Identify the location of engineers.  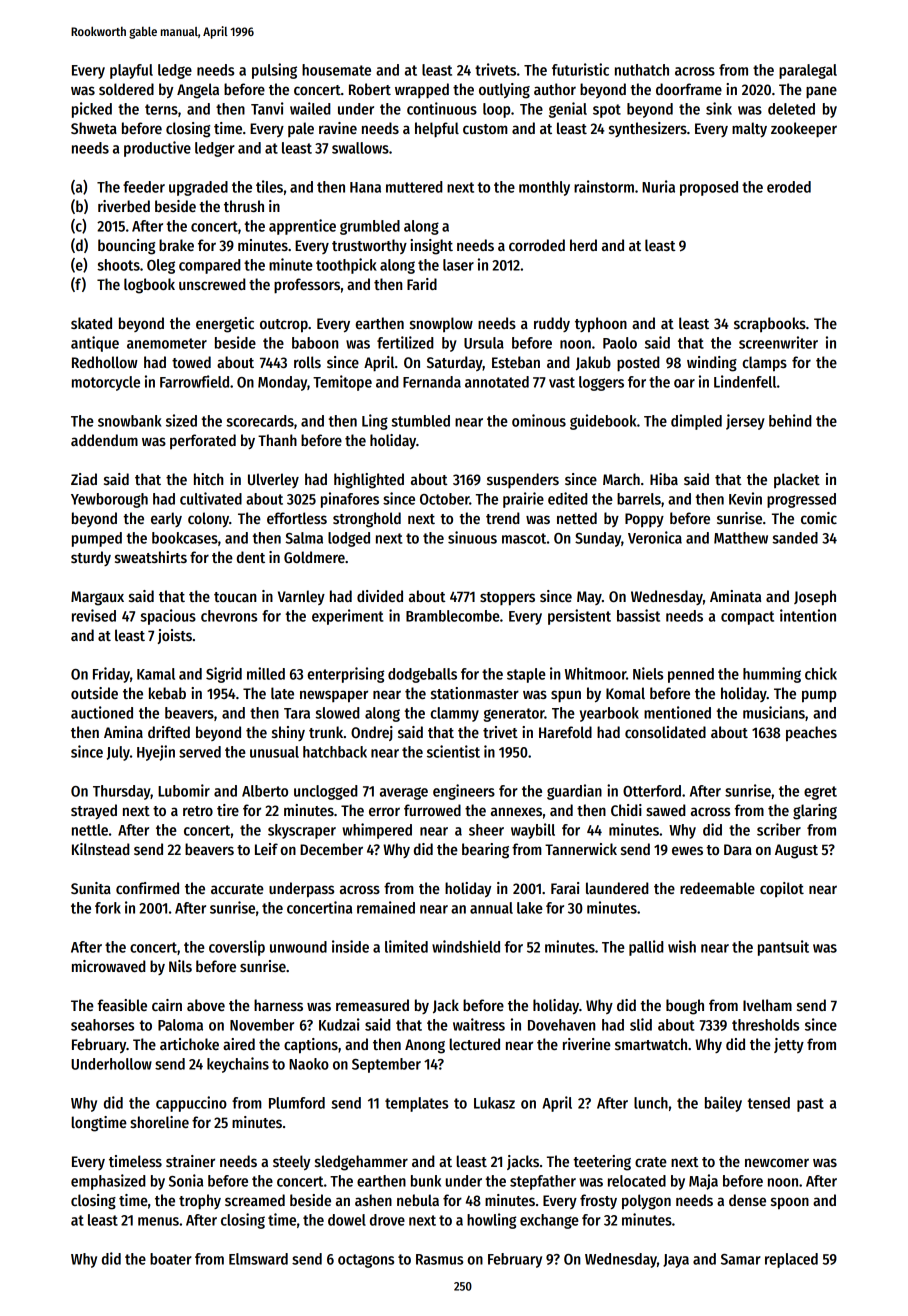
(464, 792).
